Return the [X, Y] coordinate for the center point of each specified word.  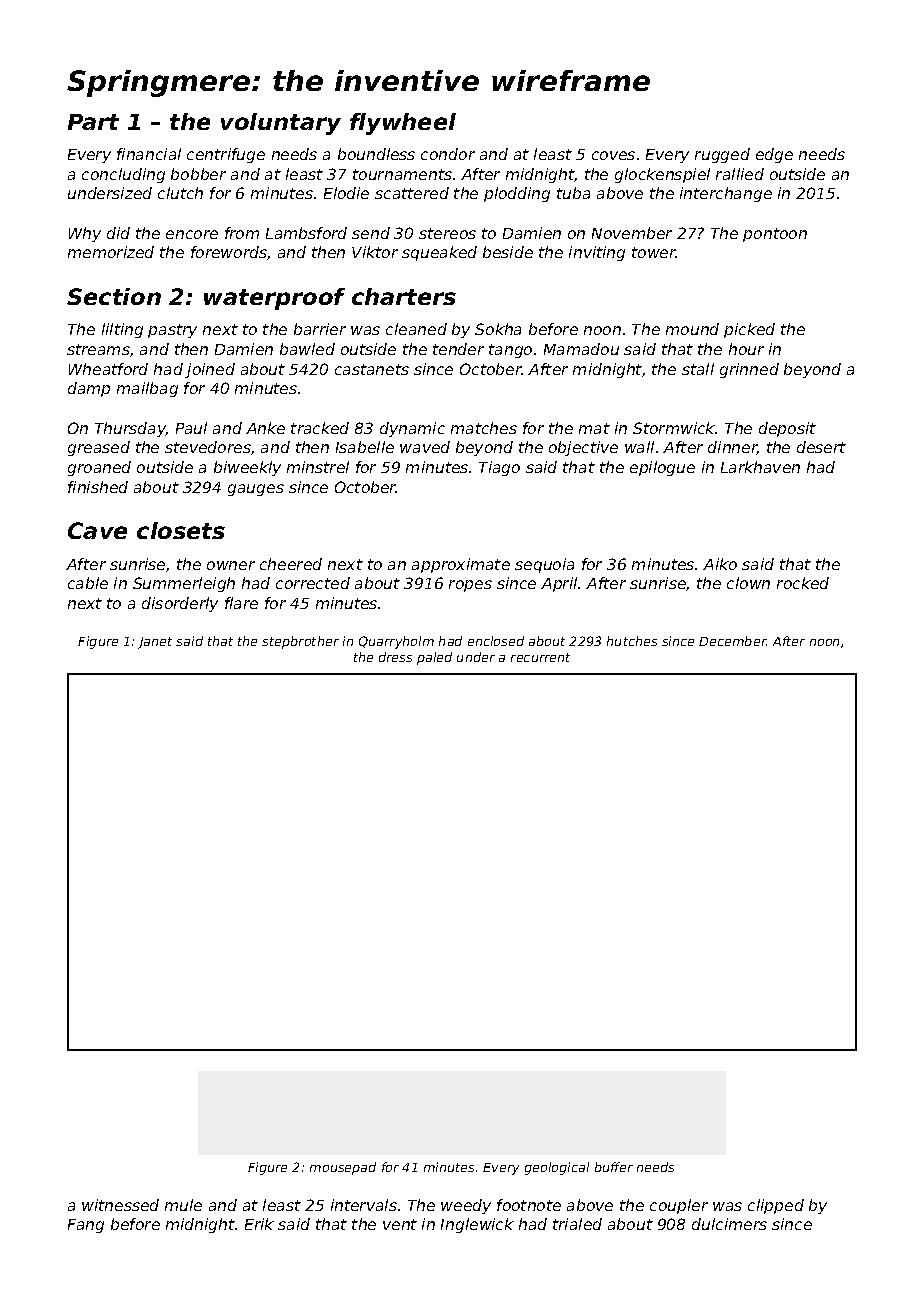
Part [93, 122]
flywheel [403, 124]
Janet [155, 643]
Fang [86, 1226]
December [732, 641]
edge [774, 155]
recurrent [540, 657]
